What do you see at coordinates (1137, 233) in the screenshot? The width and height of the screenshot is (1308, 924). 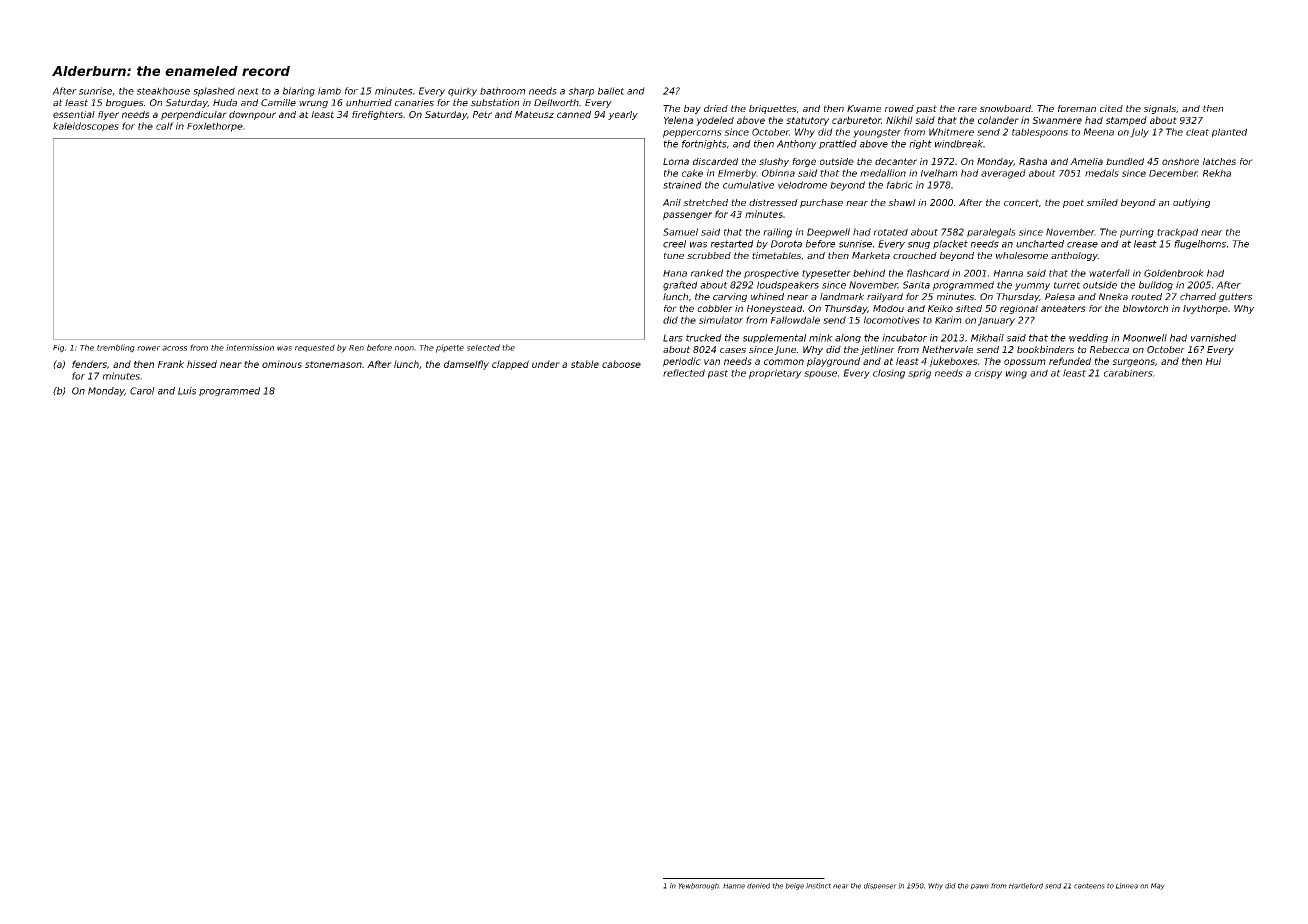 I see `purring` at bounding box center [1137, 233].
